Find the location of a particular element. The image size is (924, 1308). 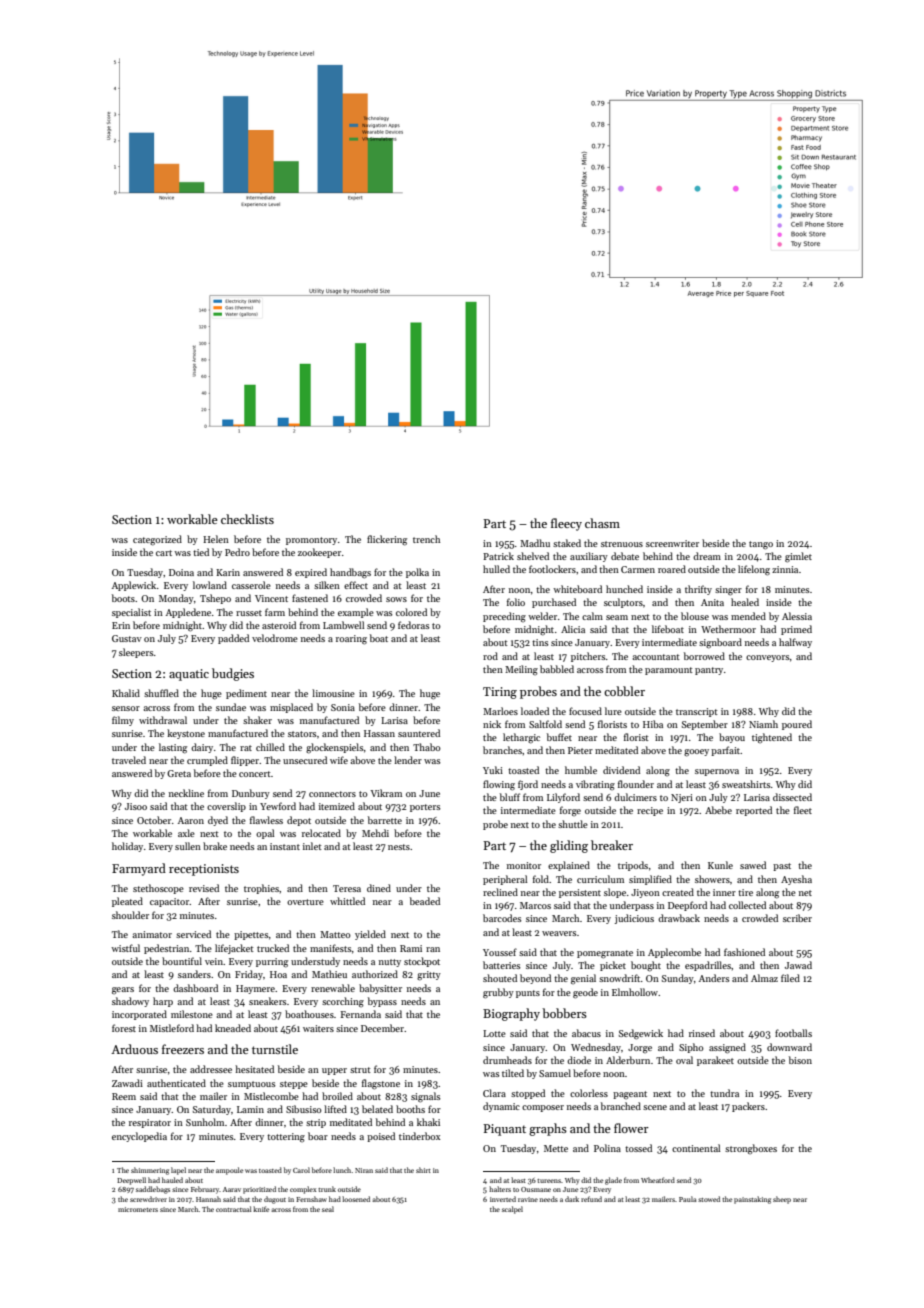

Niamh is located at coordinates (763, 724).
